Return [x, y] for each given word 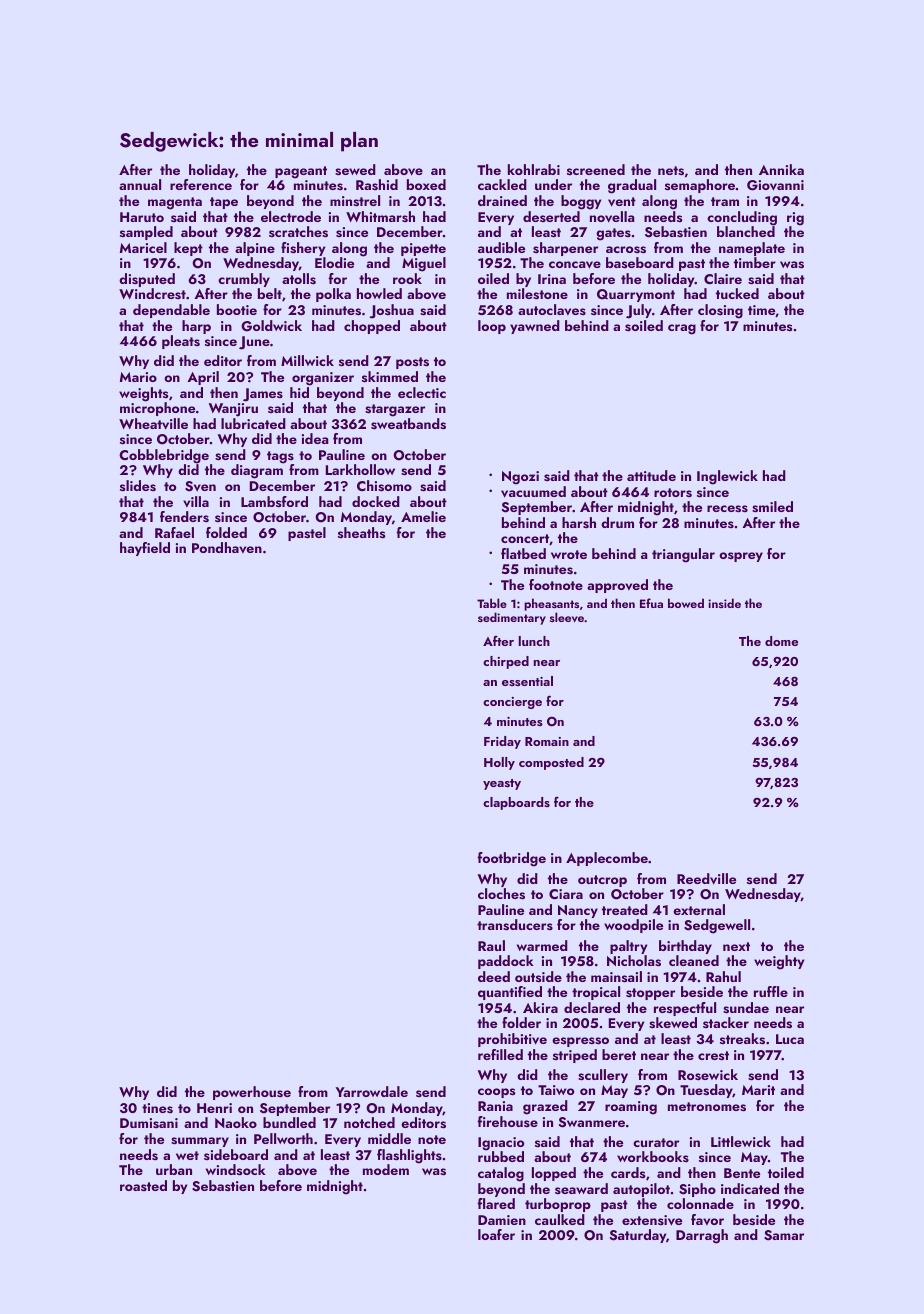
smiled [772, 507]
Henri [214, 1108]
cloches [501, 894]
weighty [779, 962]
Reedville [706, 879]
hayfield [145, 549]
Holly [499, 763]
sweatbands [408, 424]
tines [157, 1108]
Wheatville [153, 424]
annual [140, 184]
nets [671, 171]
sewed [355, 170]
